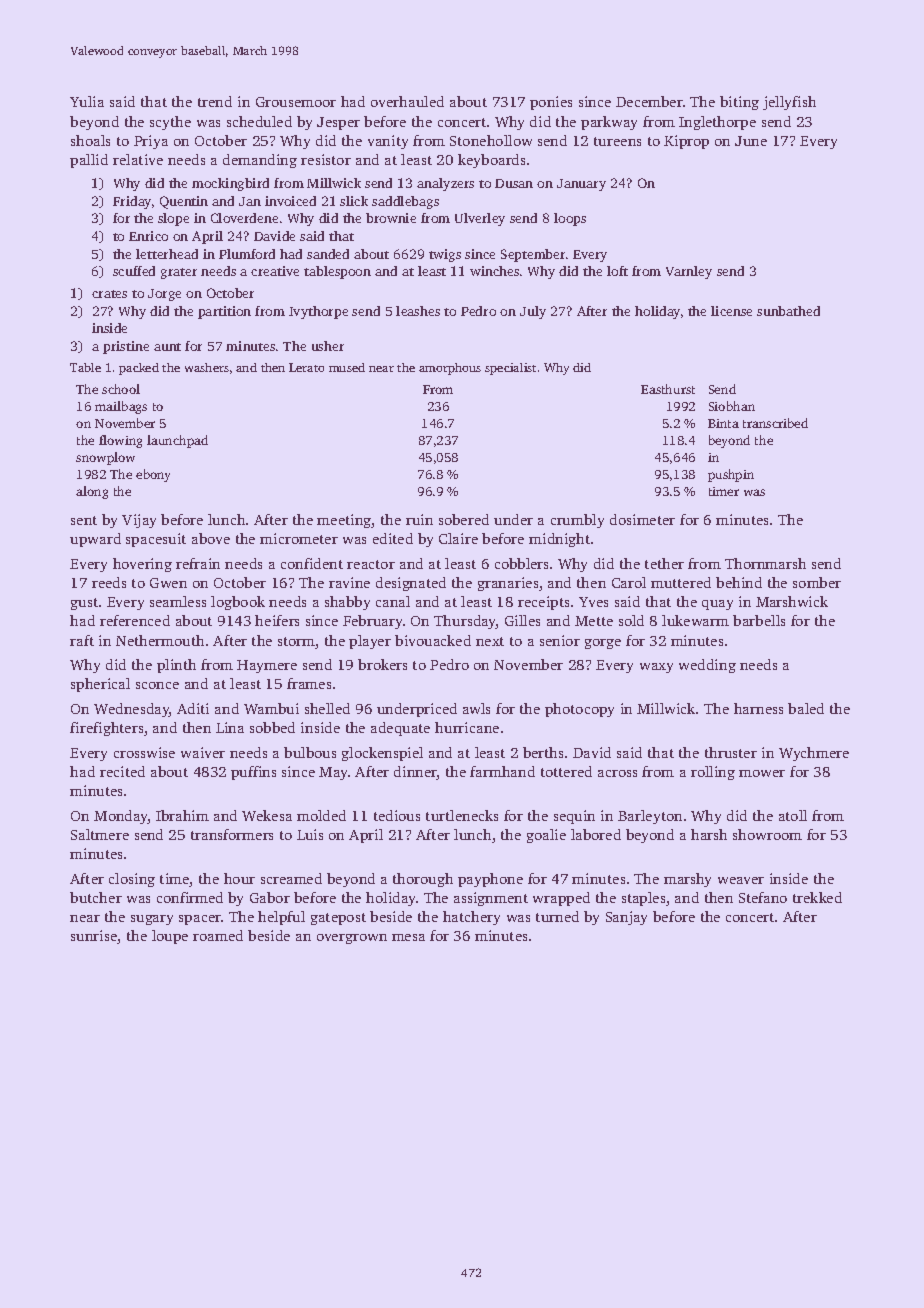 This page has height=1308, width=924. Describe the element at coordinates (789, 103) in the page. I see `jellyfish` at that location.
